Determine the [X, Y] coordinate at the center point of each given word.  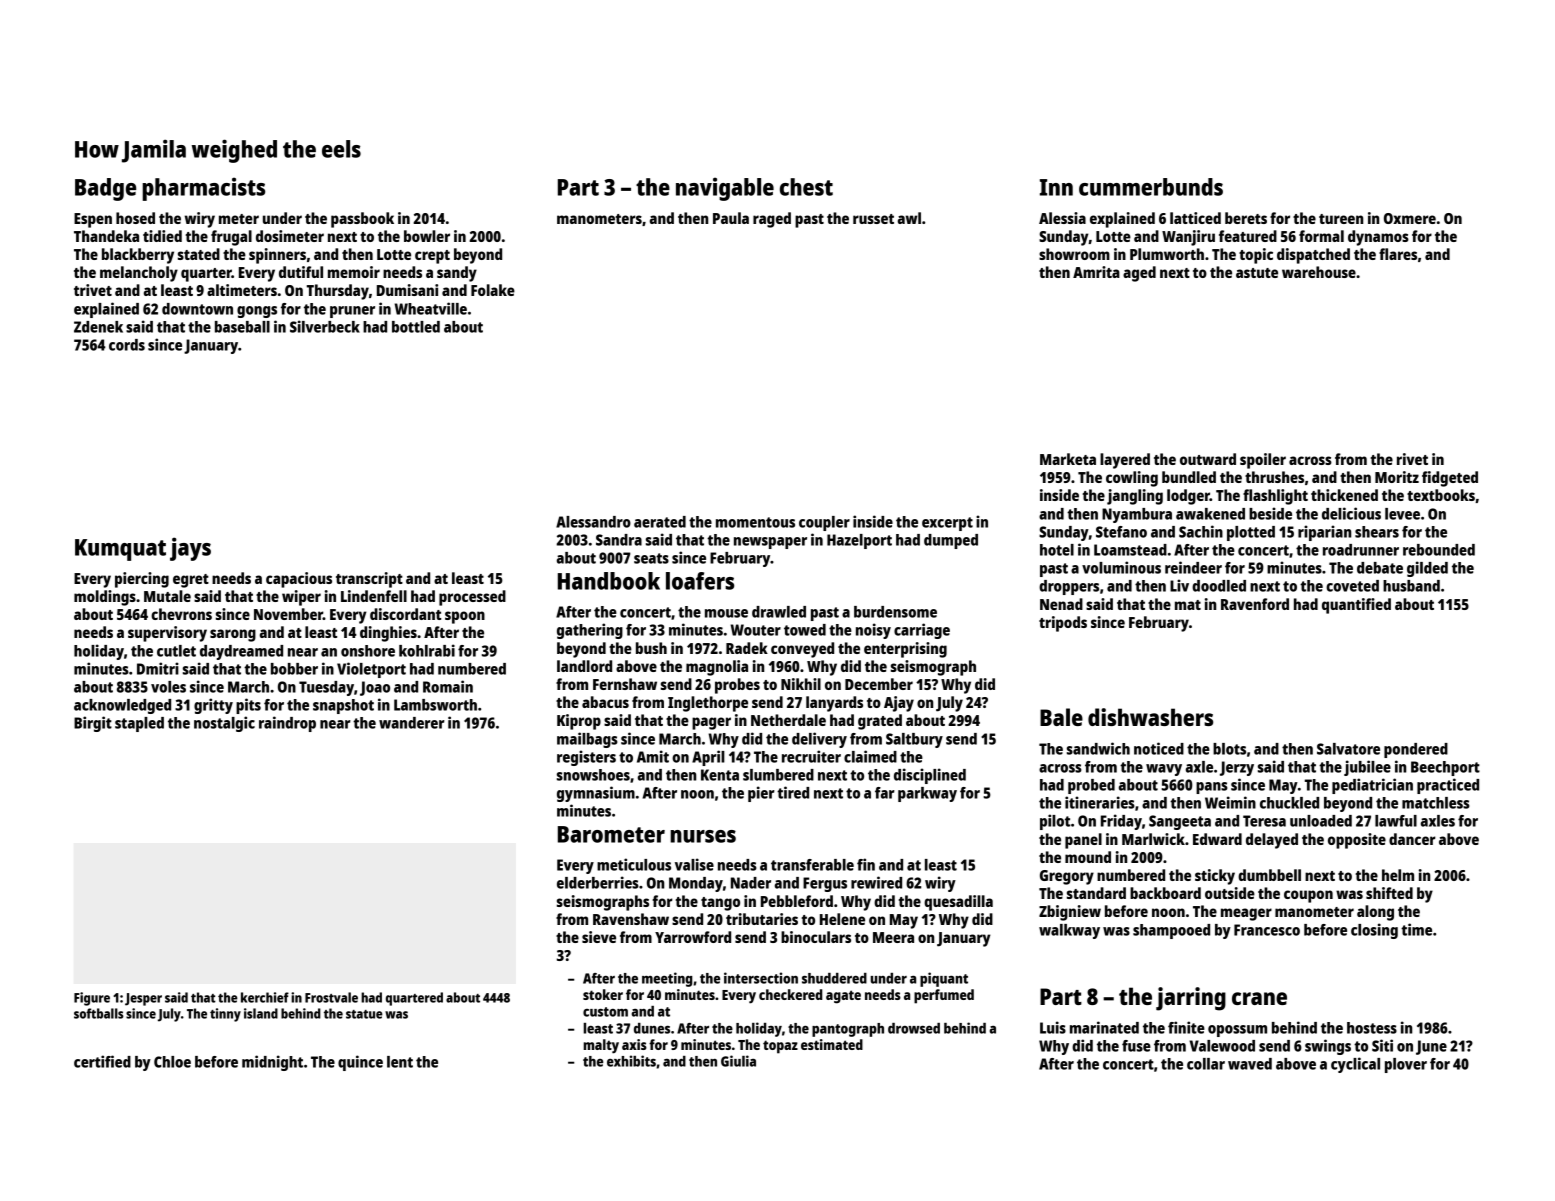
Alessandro [593, 522]
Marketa [1068, 459]
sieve [599, 937]
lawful [1396, 821]
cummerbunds [1151, 187]
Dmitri [158, 668]
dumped [951, 541]
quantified [1356, 606]
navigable [725, 189]
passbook [362, 220]
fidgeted [1450, 479]
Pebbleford [797, 901]
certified [102, 1061]
